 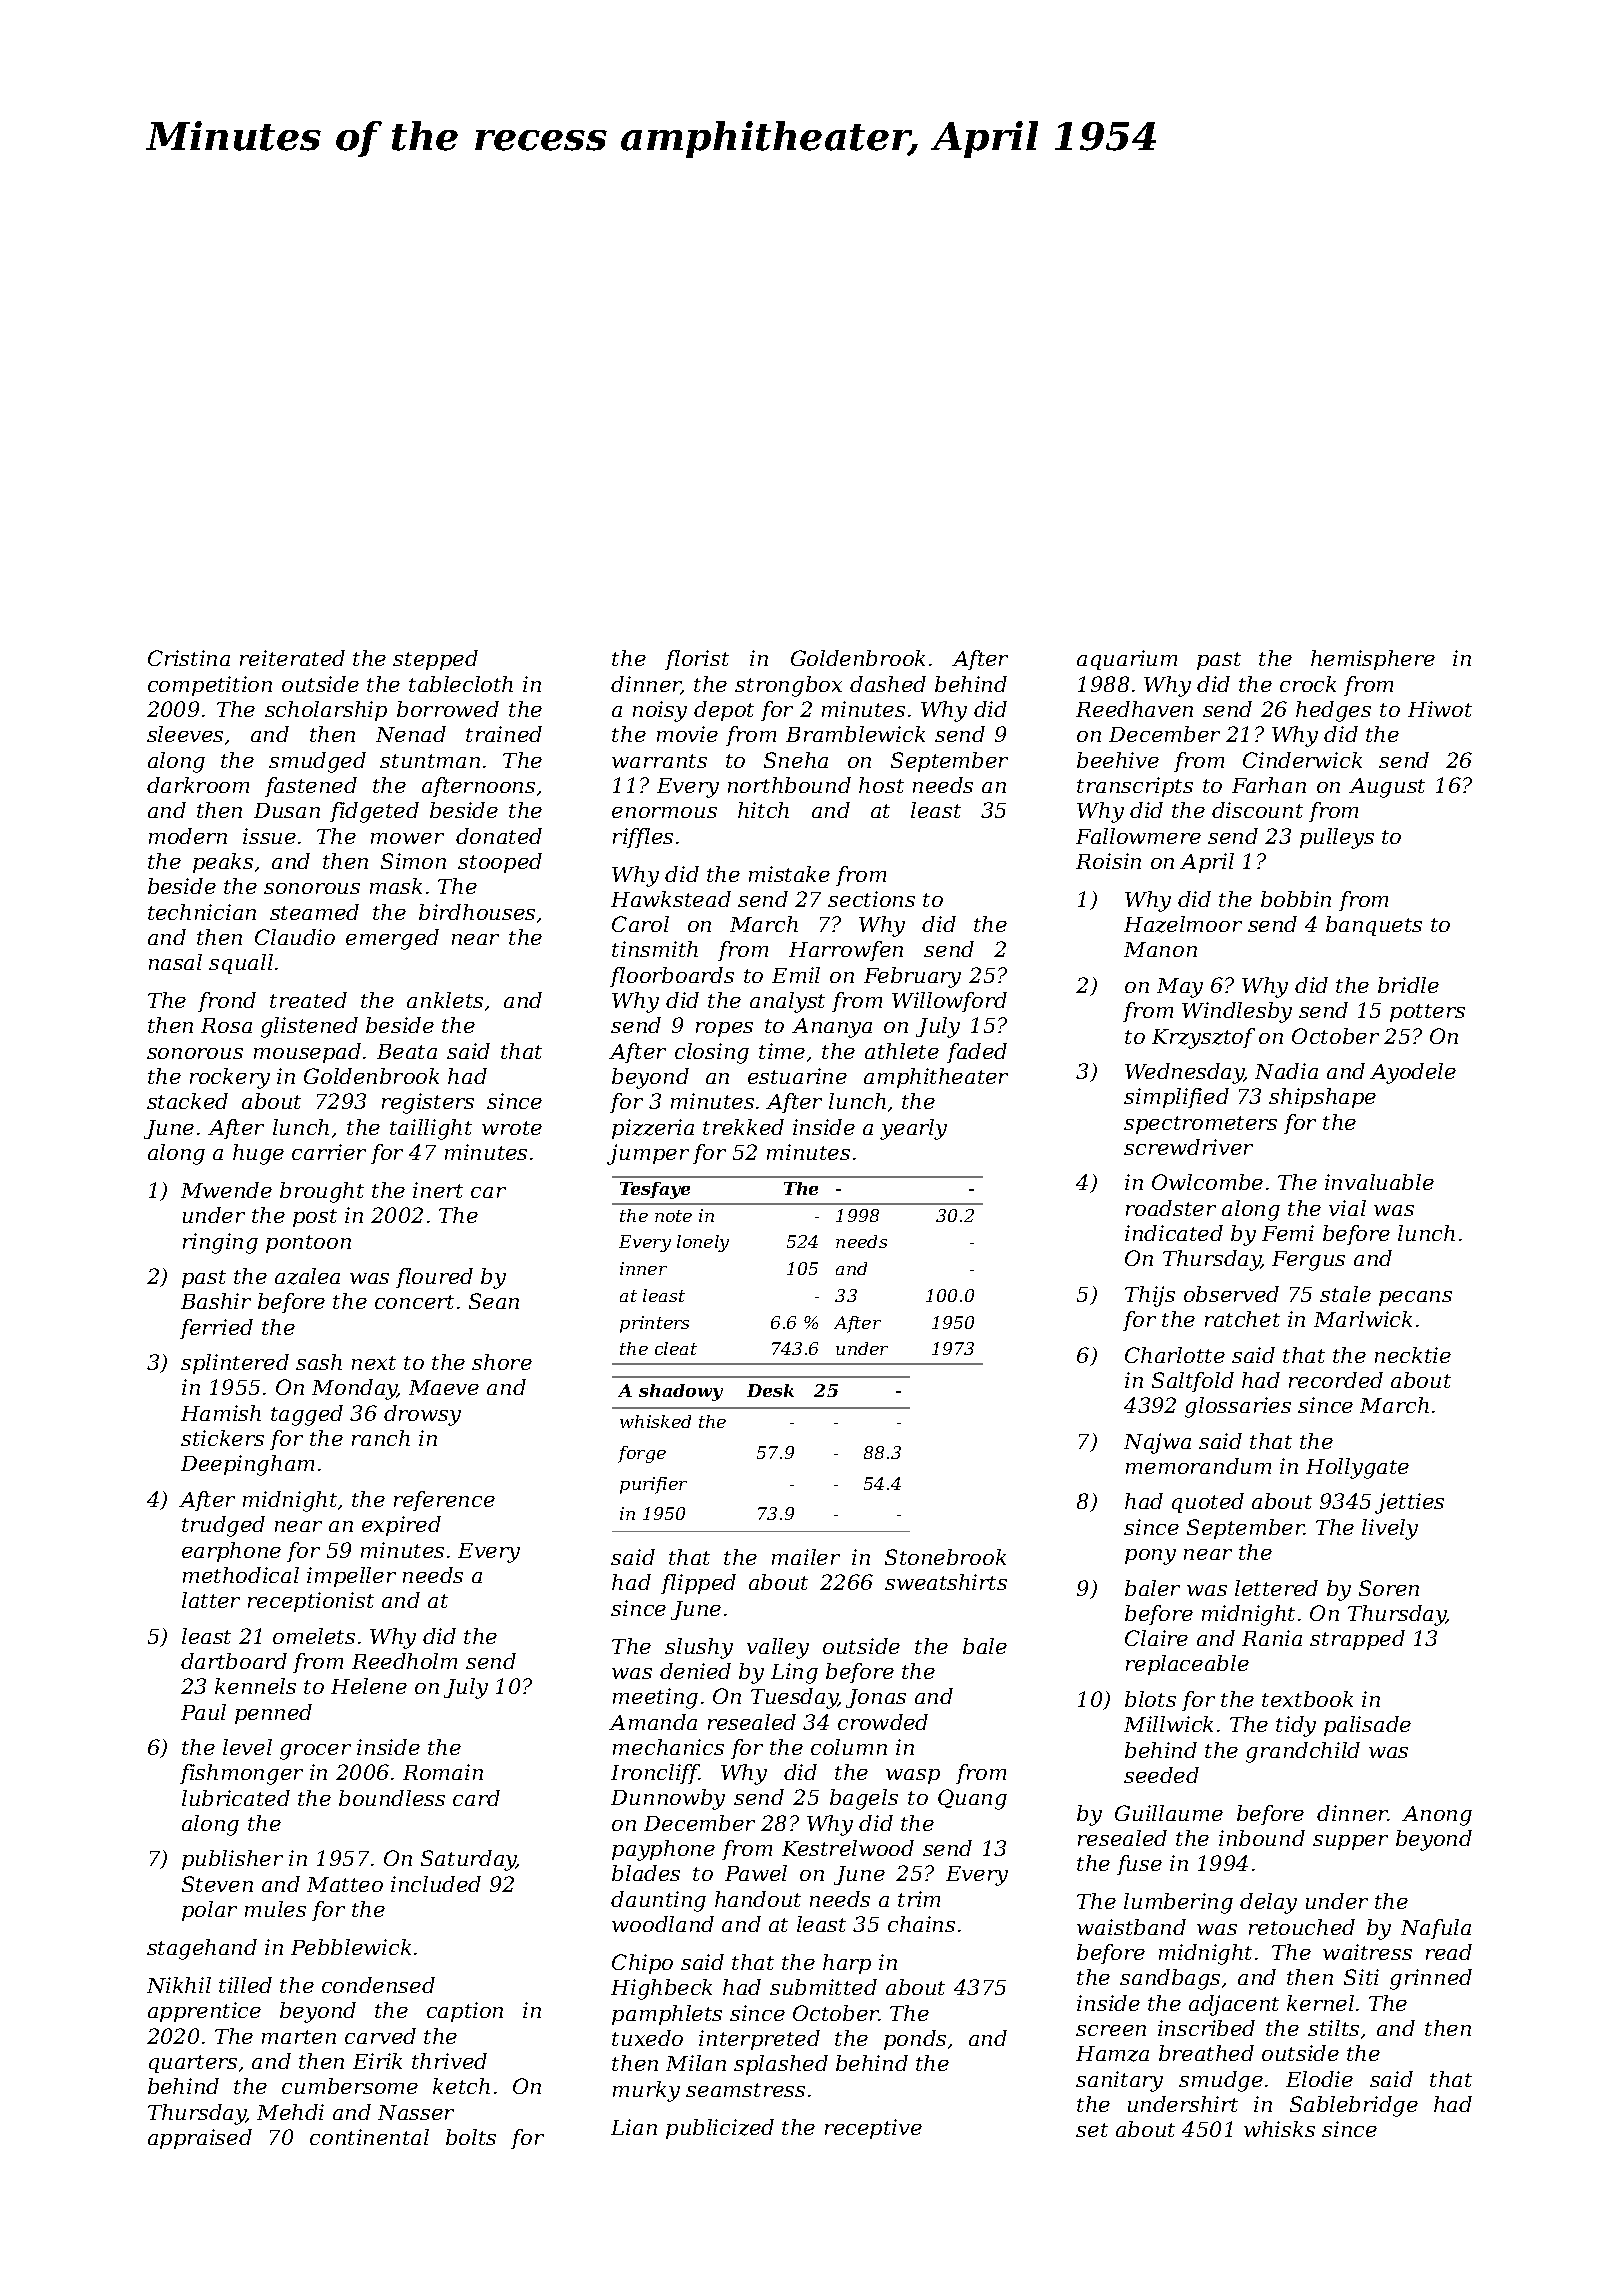 I want to click on aquarium, so click(x=1127, y=660).
